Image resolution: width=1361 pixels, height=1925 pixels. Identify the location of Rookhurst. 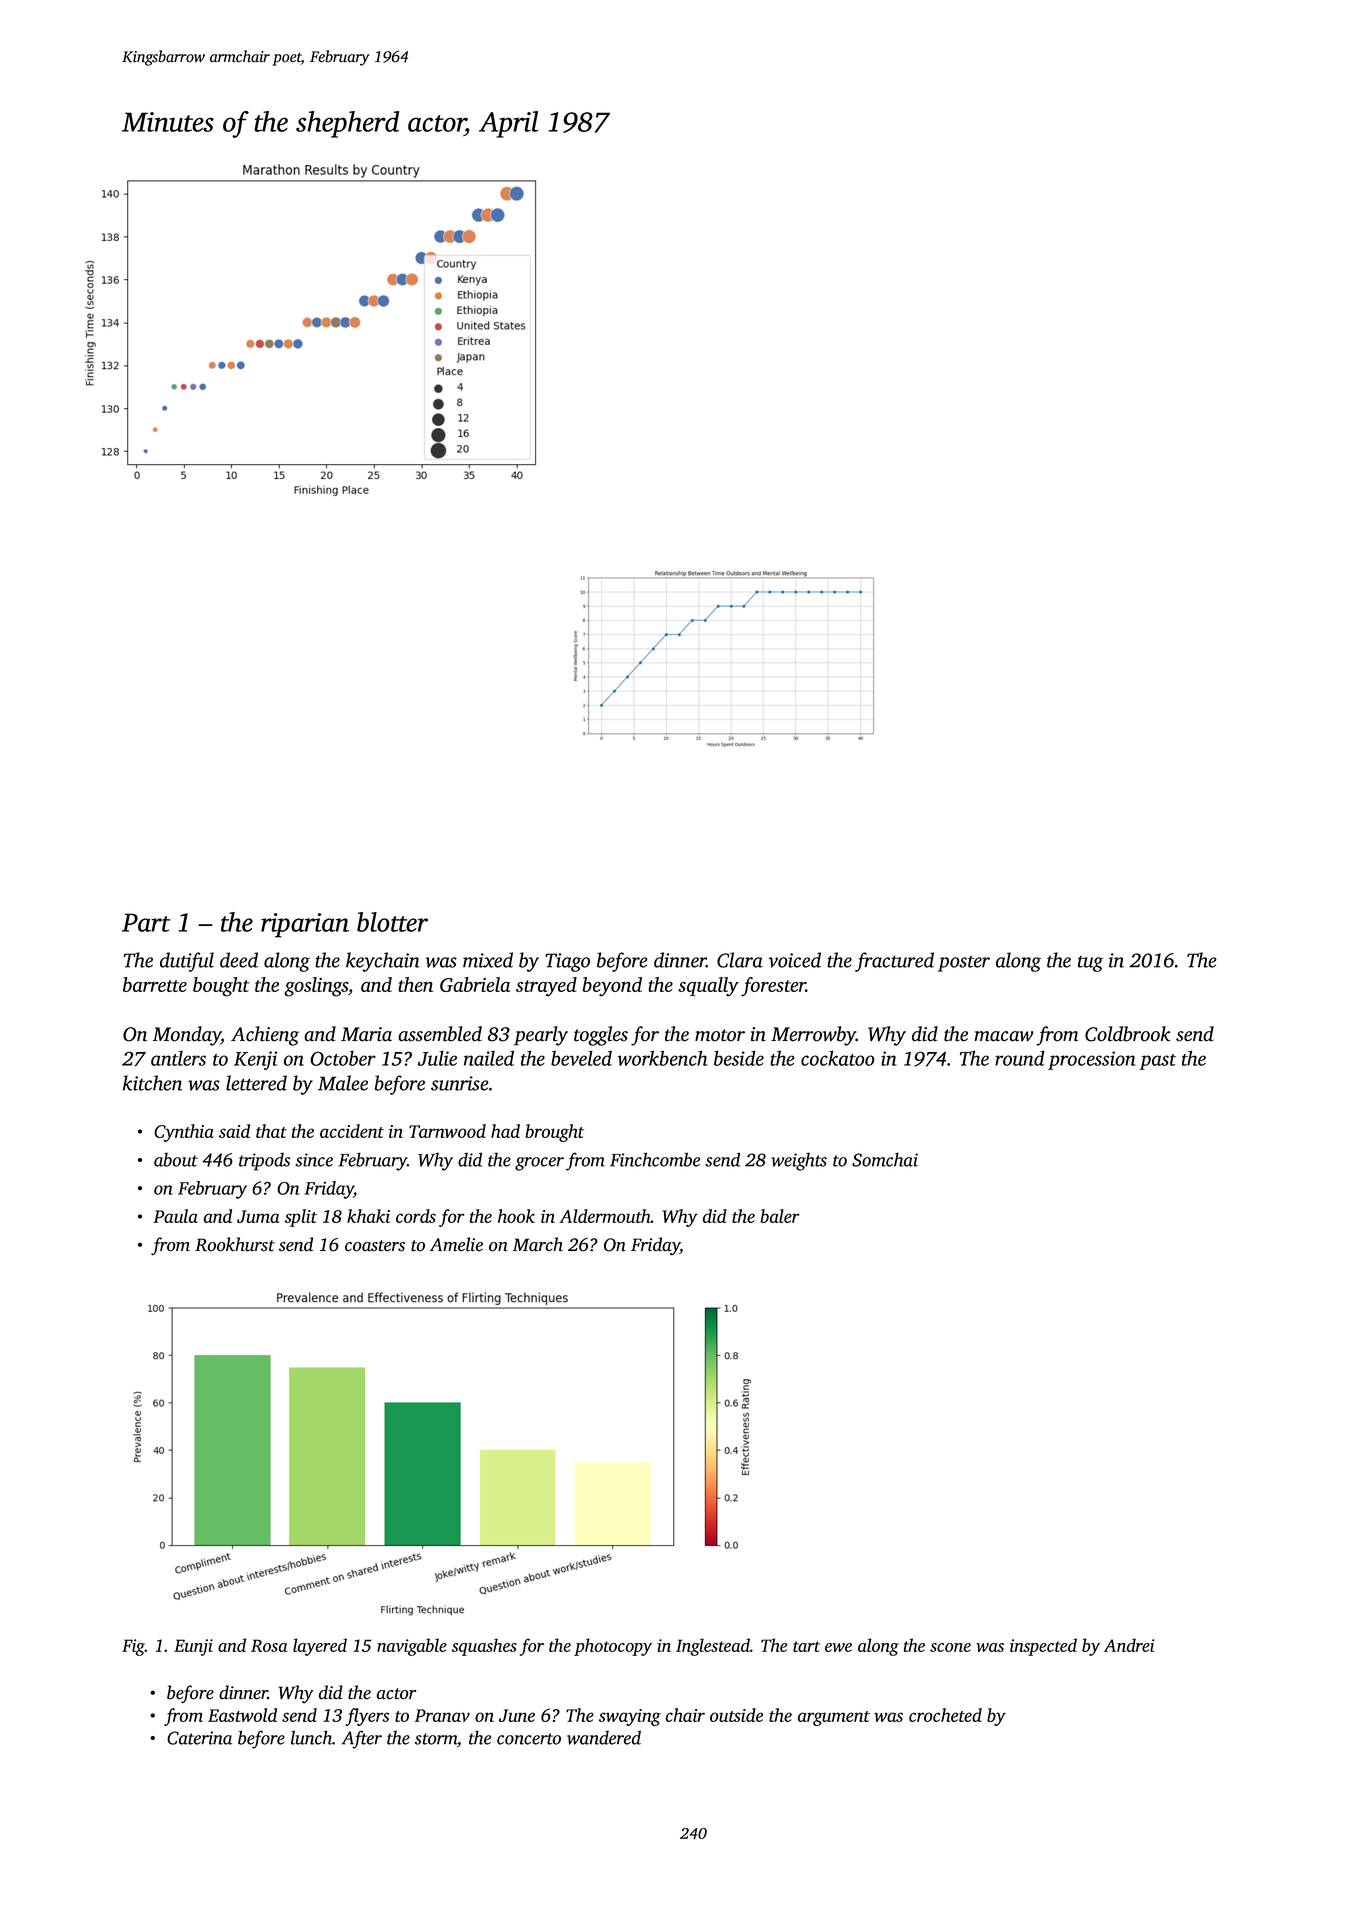
(235, 1244).
